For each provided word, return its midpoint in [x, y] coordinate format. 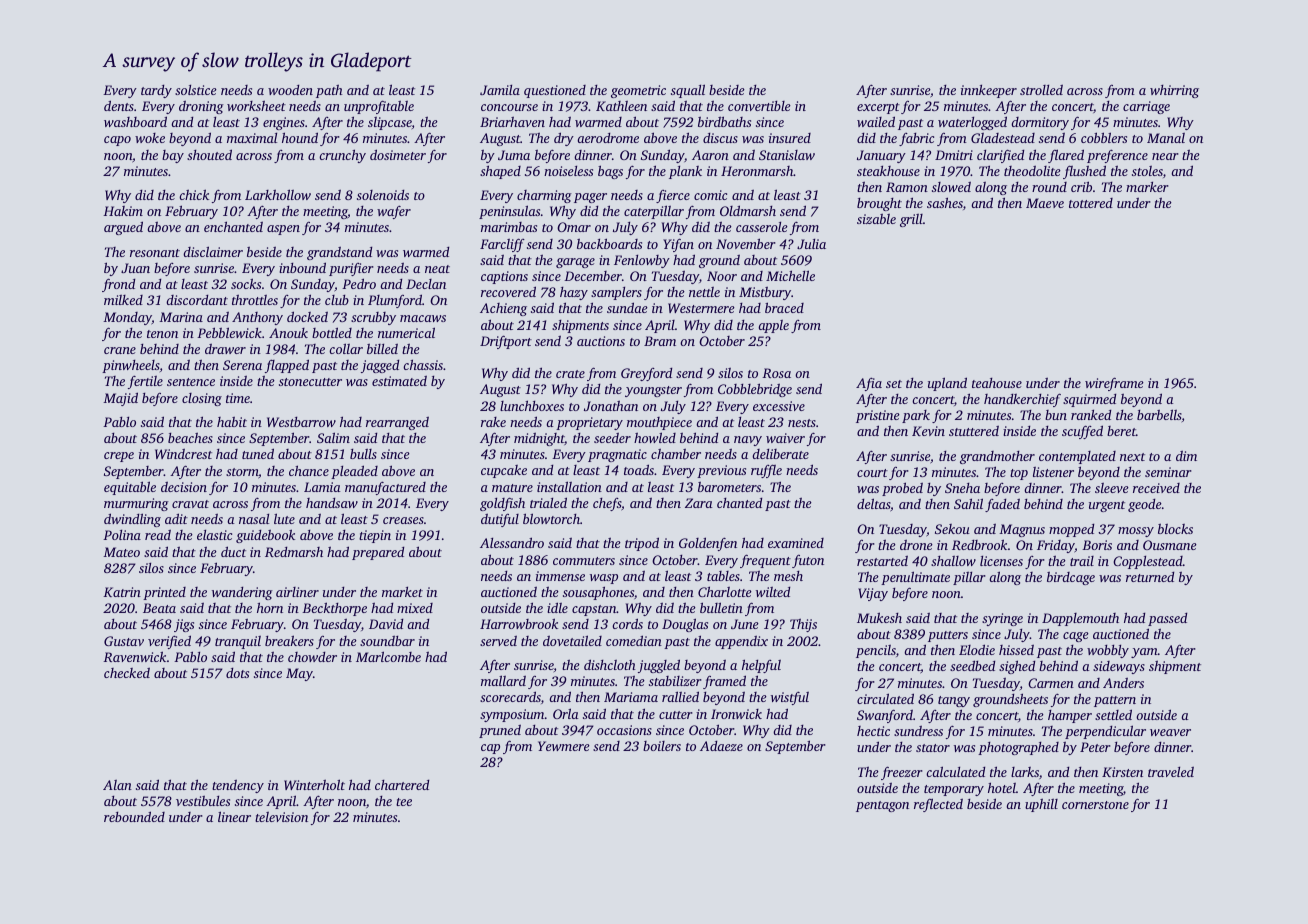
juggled [659, 666]
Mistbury [765, 293]
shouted [209, 154]
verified [169, 642]
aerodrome [608, 138]
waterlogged [972, 123]
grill [911, 220]
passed [1168, 619]
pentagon [882, 806]
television [281, 817]
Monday [127, 318]
